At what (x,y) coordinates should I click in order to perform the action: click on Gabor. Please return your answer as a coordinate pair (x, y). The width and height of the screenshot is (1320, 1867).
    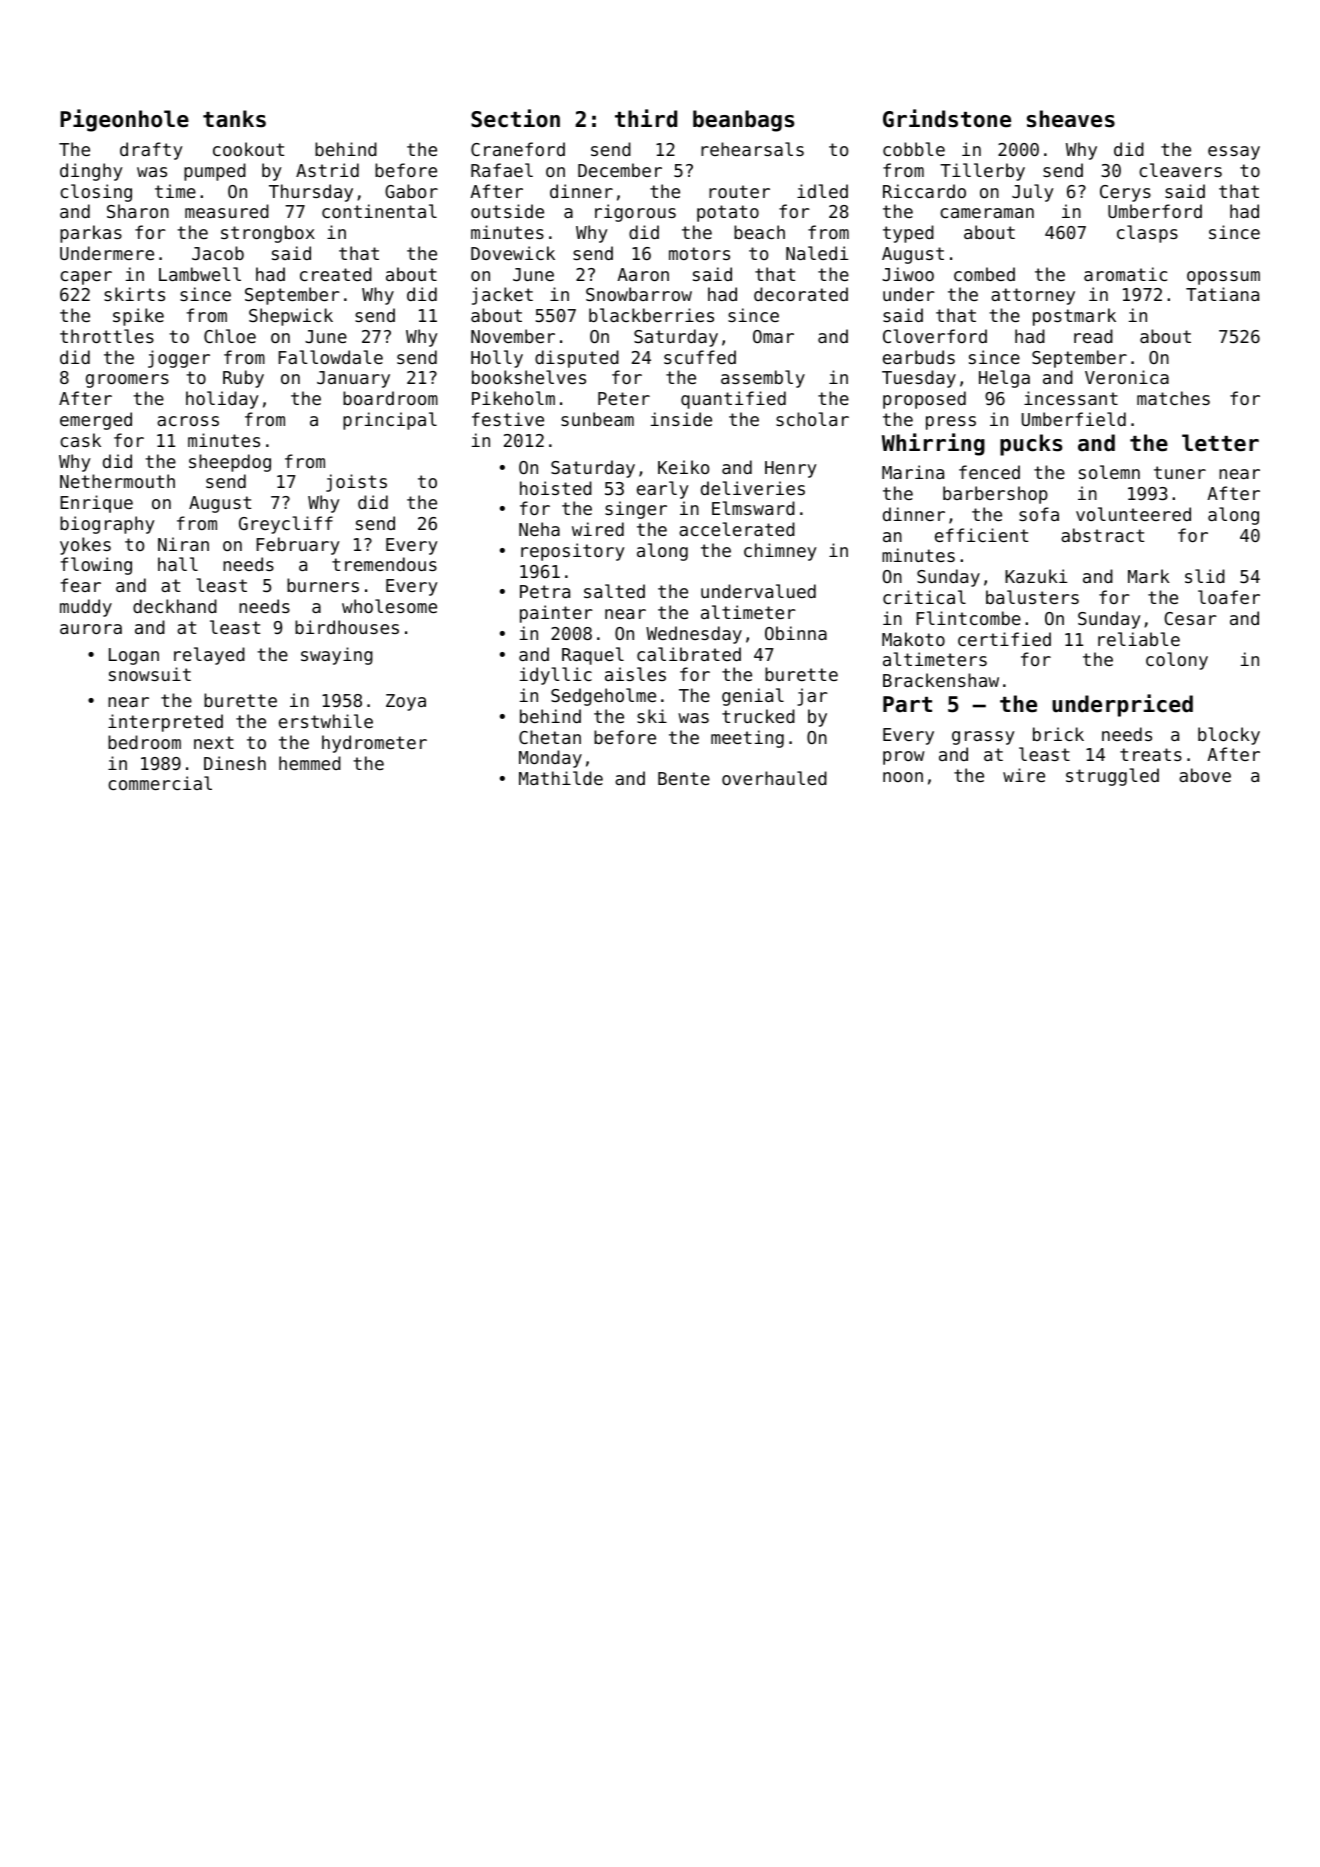
    Looking at the image, I should click on (411, 191).
